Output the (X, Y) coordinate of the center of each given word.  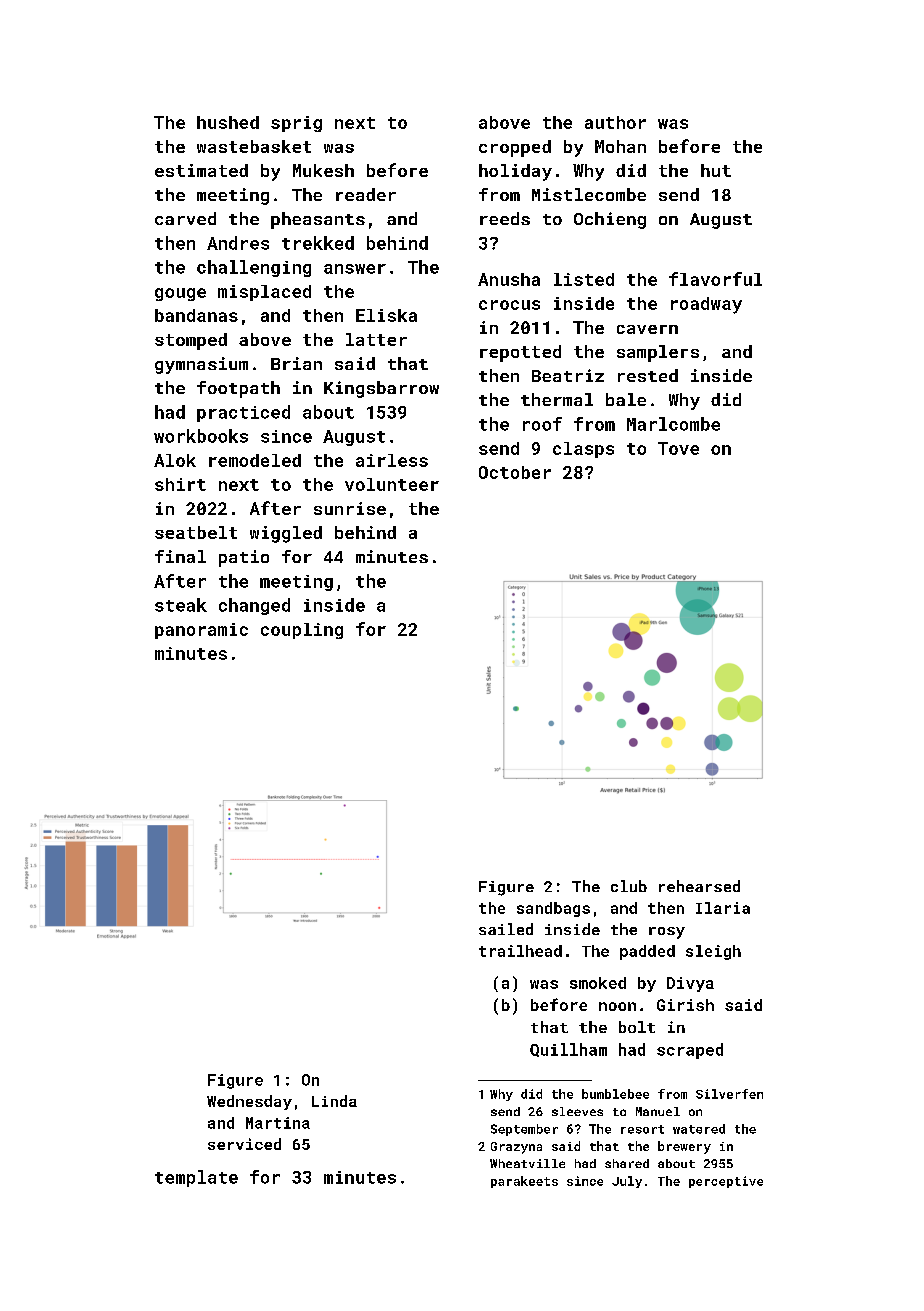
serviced (244, 1144)
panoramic (201, 631)
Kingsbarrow (381, 389)
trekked (318, 243)
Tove (678, 448)
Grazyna (516, 1148)
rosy (667, 933)
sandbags (553, 909)
